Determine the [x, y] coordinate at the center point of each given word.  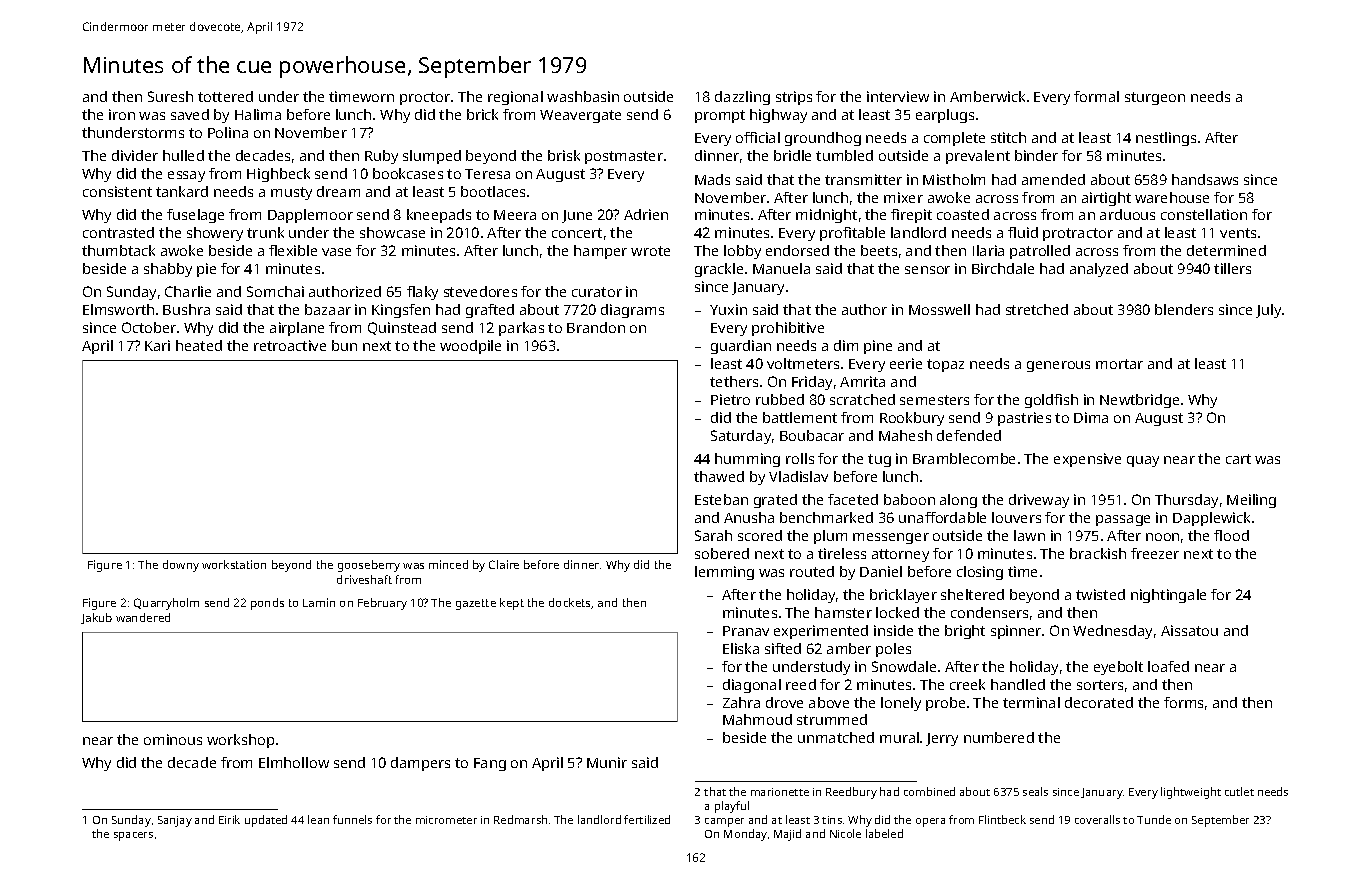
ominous [173, 739]
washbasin [583, 96]
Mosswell [939, 309]
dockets [570, 603]
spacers [133, 836]
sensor [927, 270]
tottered [225, 96]
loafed [1168, 666]
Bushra [186, 309]
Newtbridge [1139, 401]
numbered [999, 737]
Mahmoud [757, 719]
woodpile [470, 347]
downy [181, 566]
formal [1096, 96]
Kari [157, 345]
